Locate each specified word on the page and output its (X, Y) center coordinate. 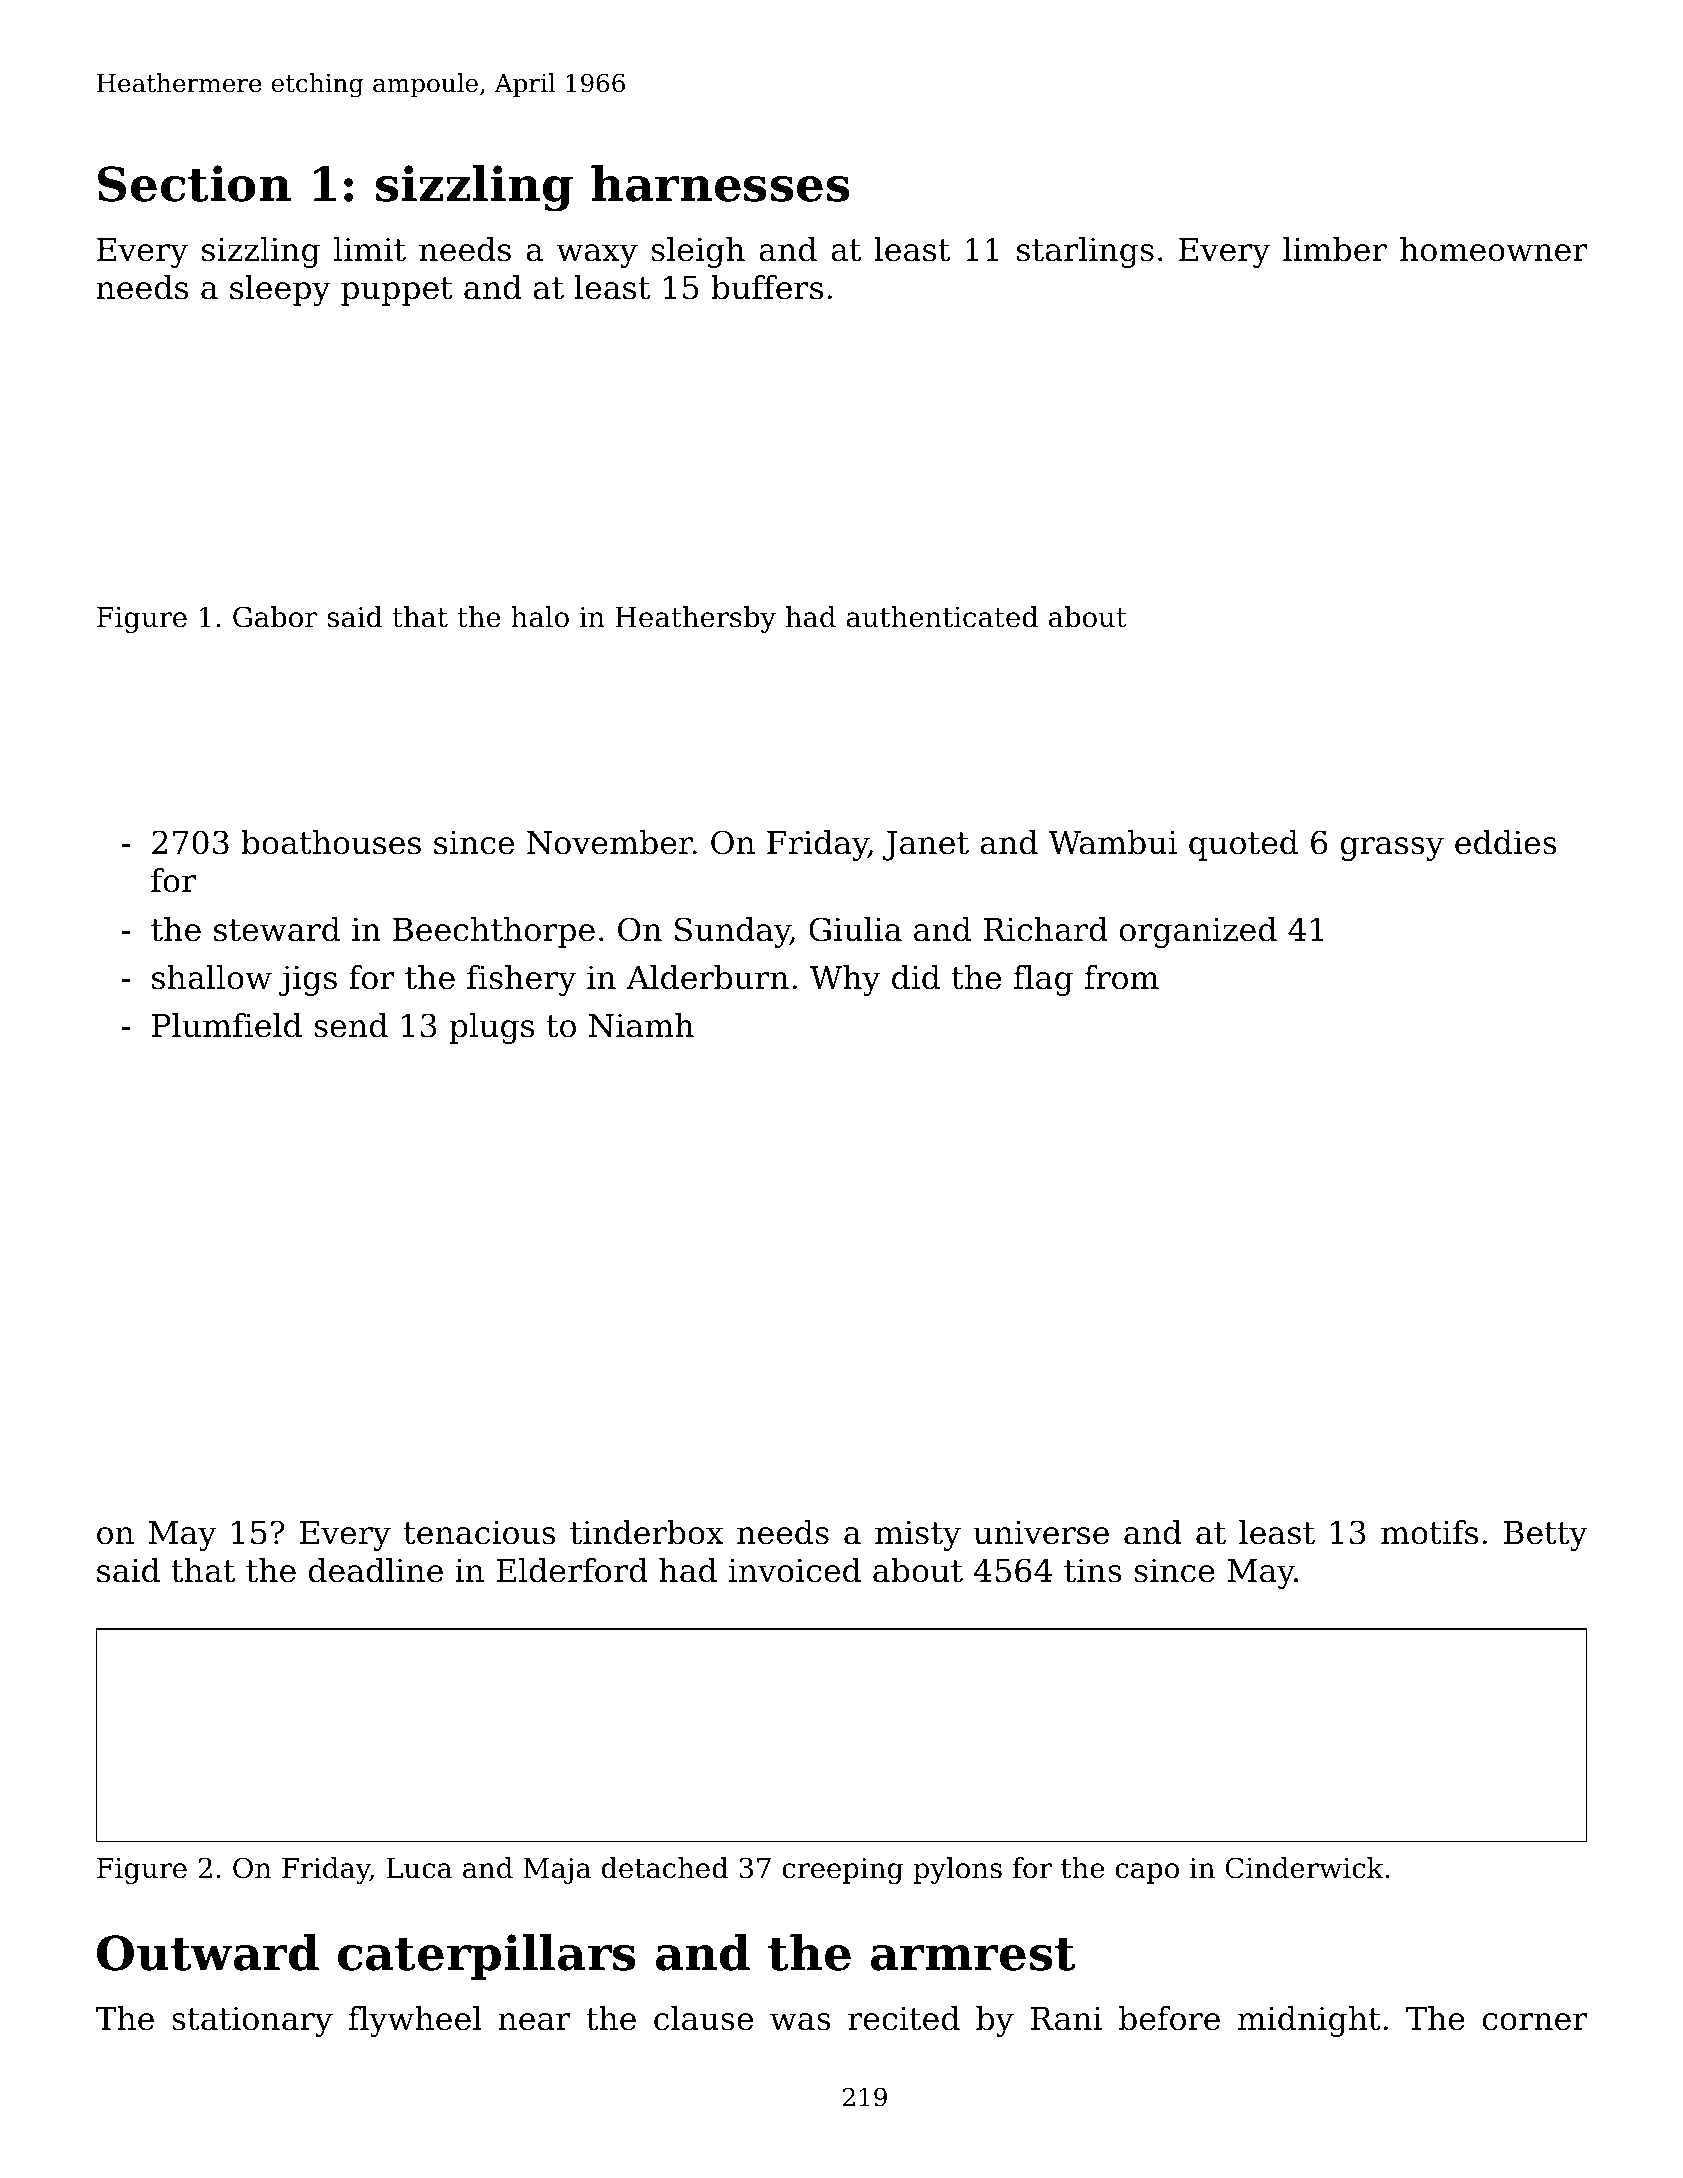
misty (918, 1536)
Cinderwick (1305, 1868)
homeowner (1494, 249)
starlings (1085, 252)
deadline (376, 1570)
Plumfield (227, 1025)
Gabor (275, 617)
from (1122, 977)
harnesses (720, 183)
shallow (212, 977)
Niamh (641, 1025)
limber (1335, 249)
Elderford (572, 1570)
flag (1043, 980)
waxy (597, 256)
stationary (252, 2022)
